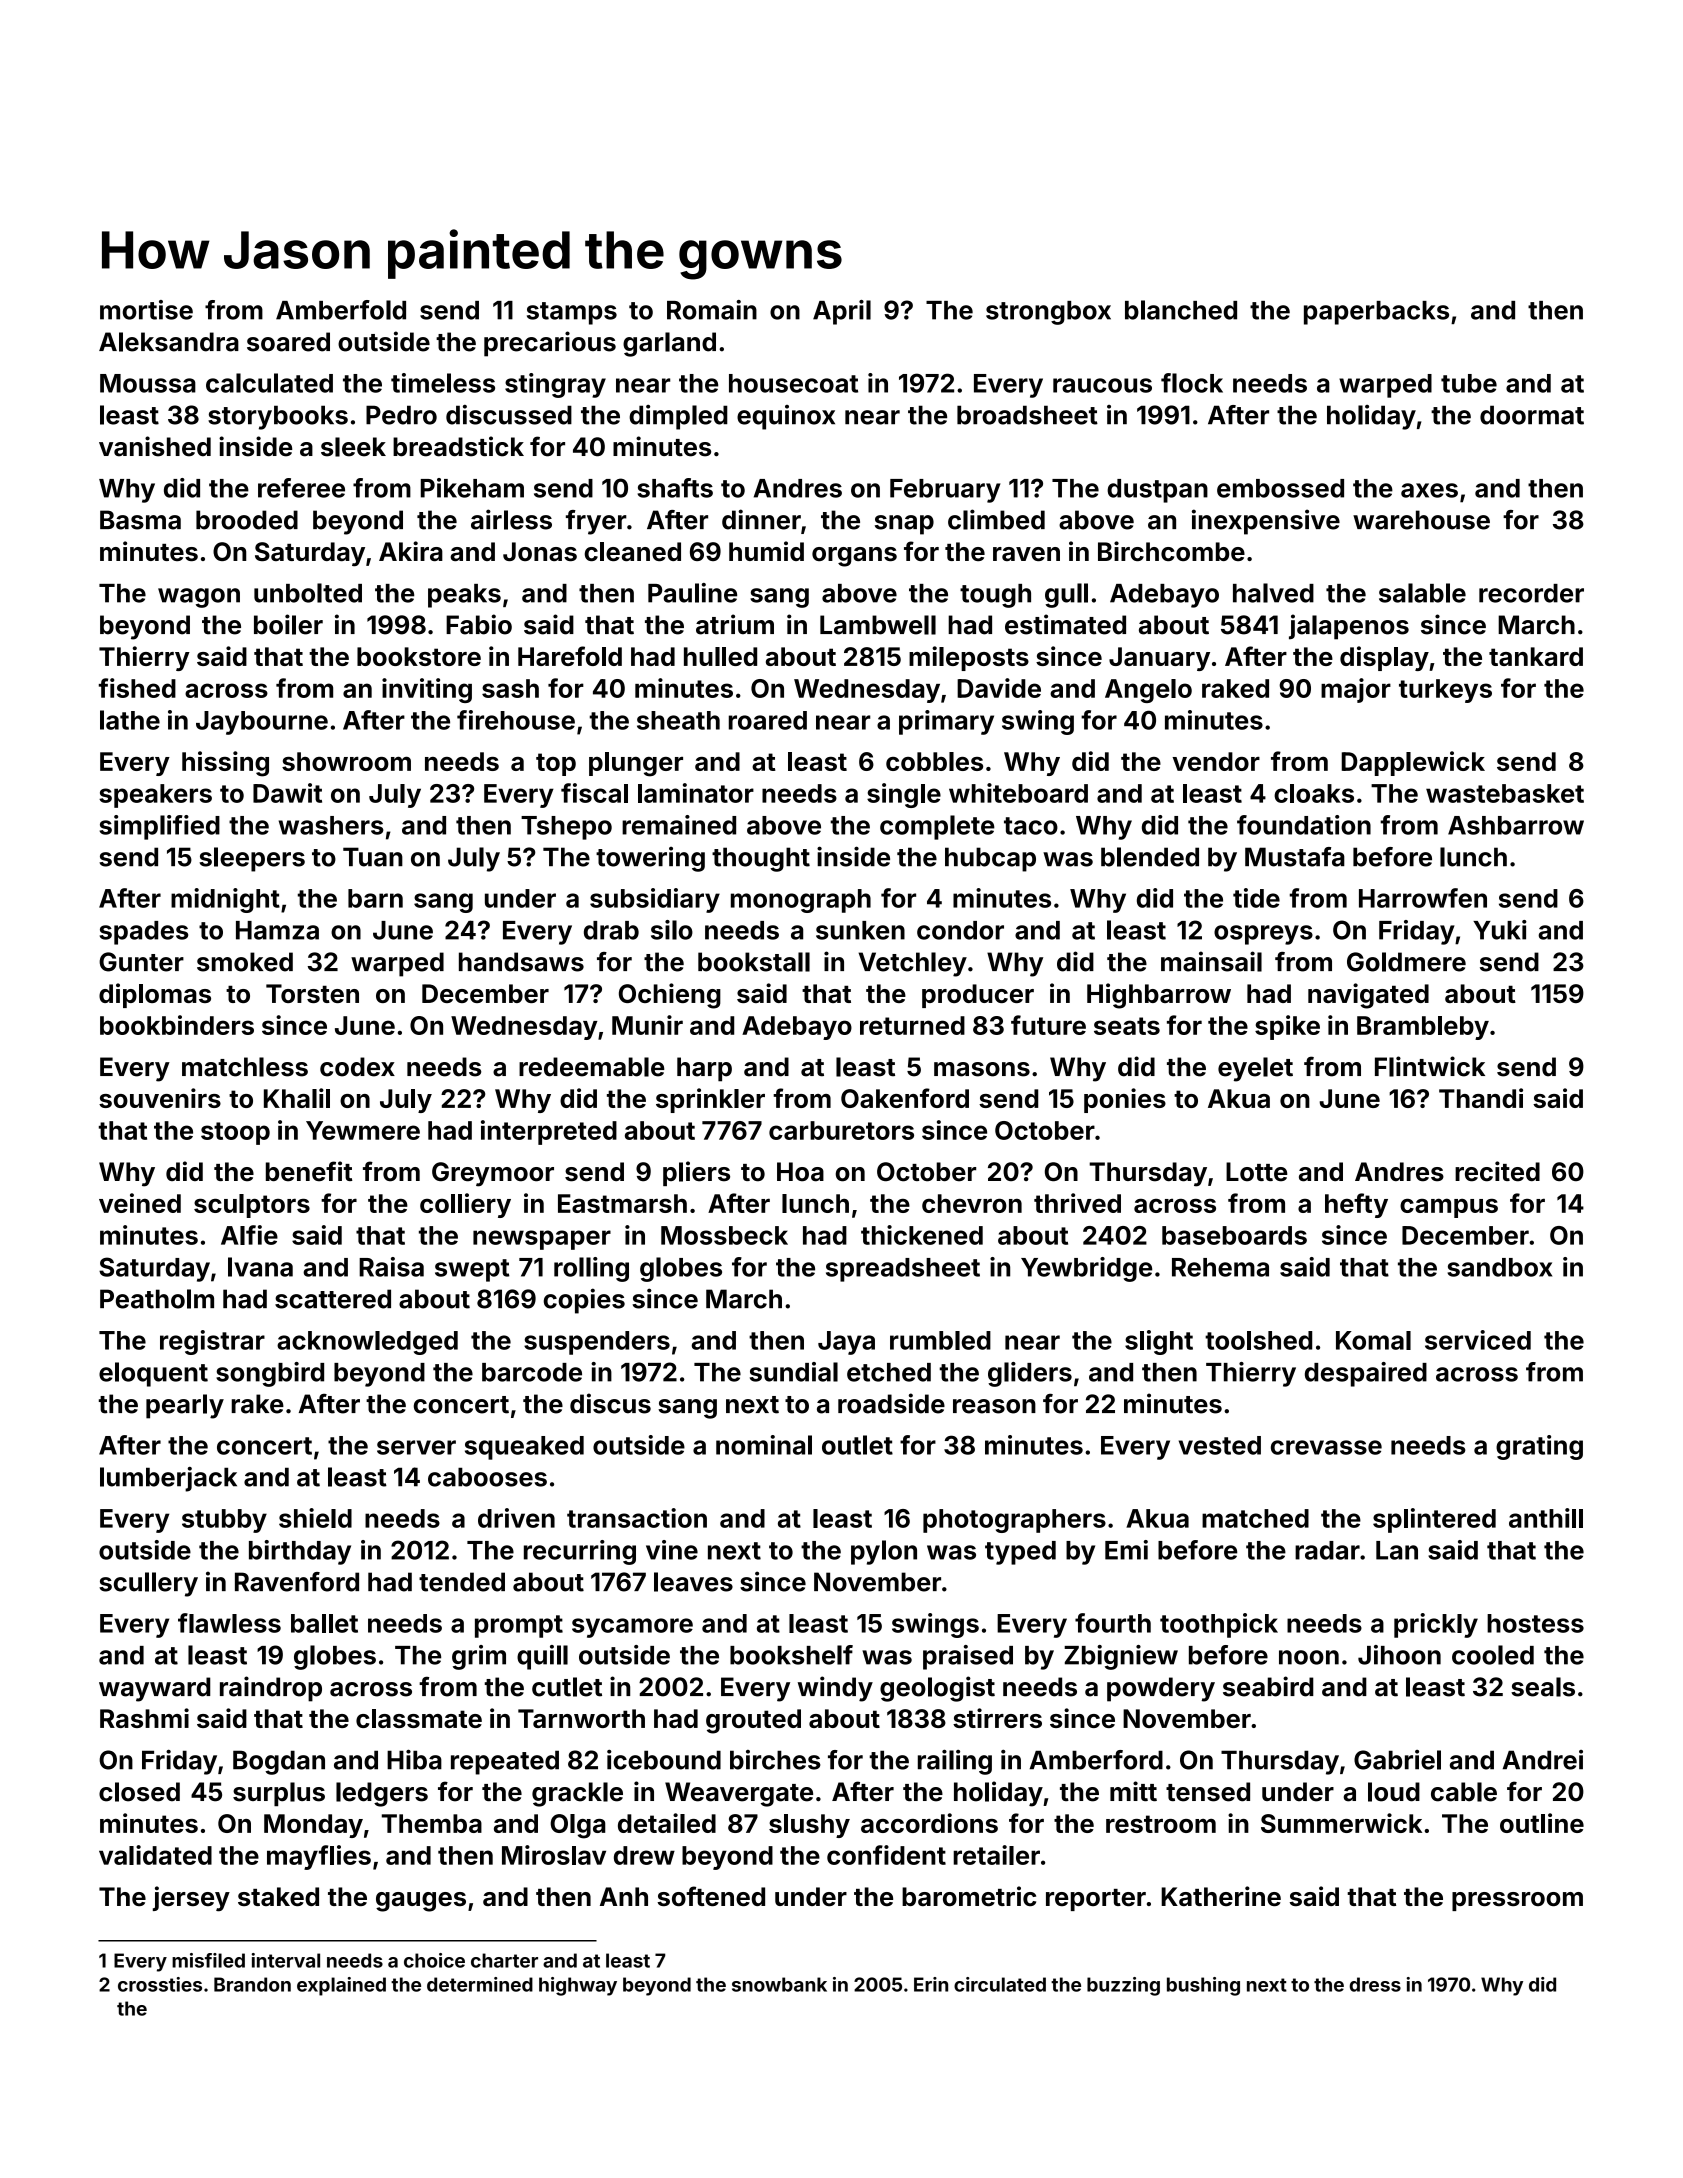  I want to click on nominal, so click(764, 1445).
